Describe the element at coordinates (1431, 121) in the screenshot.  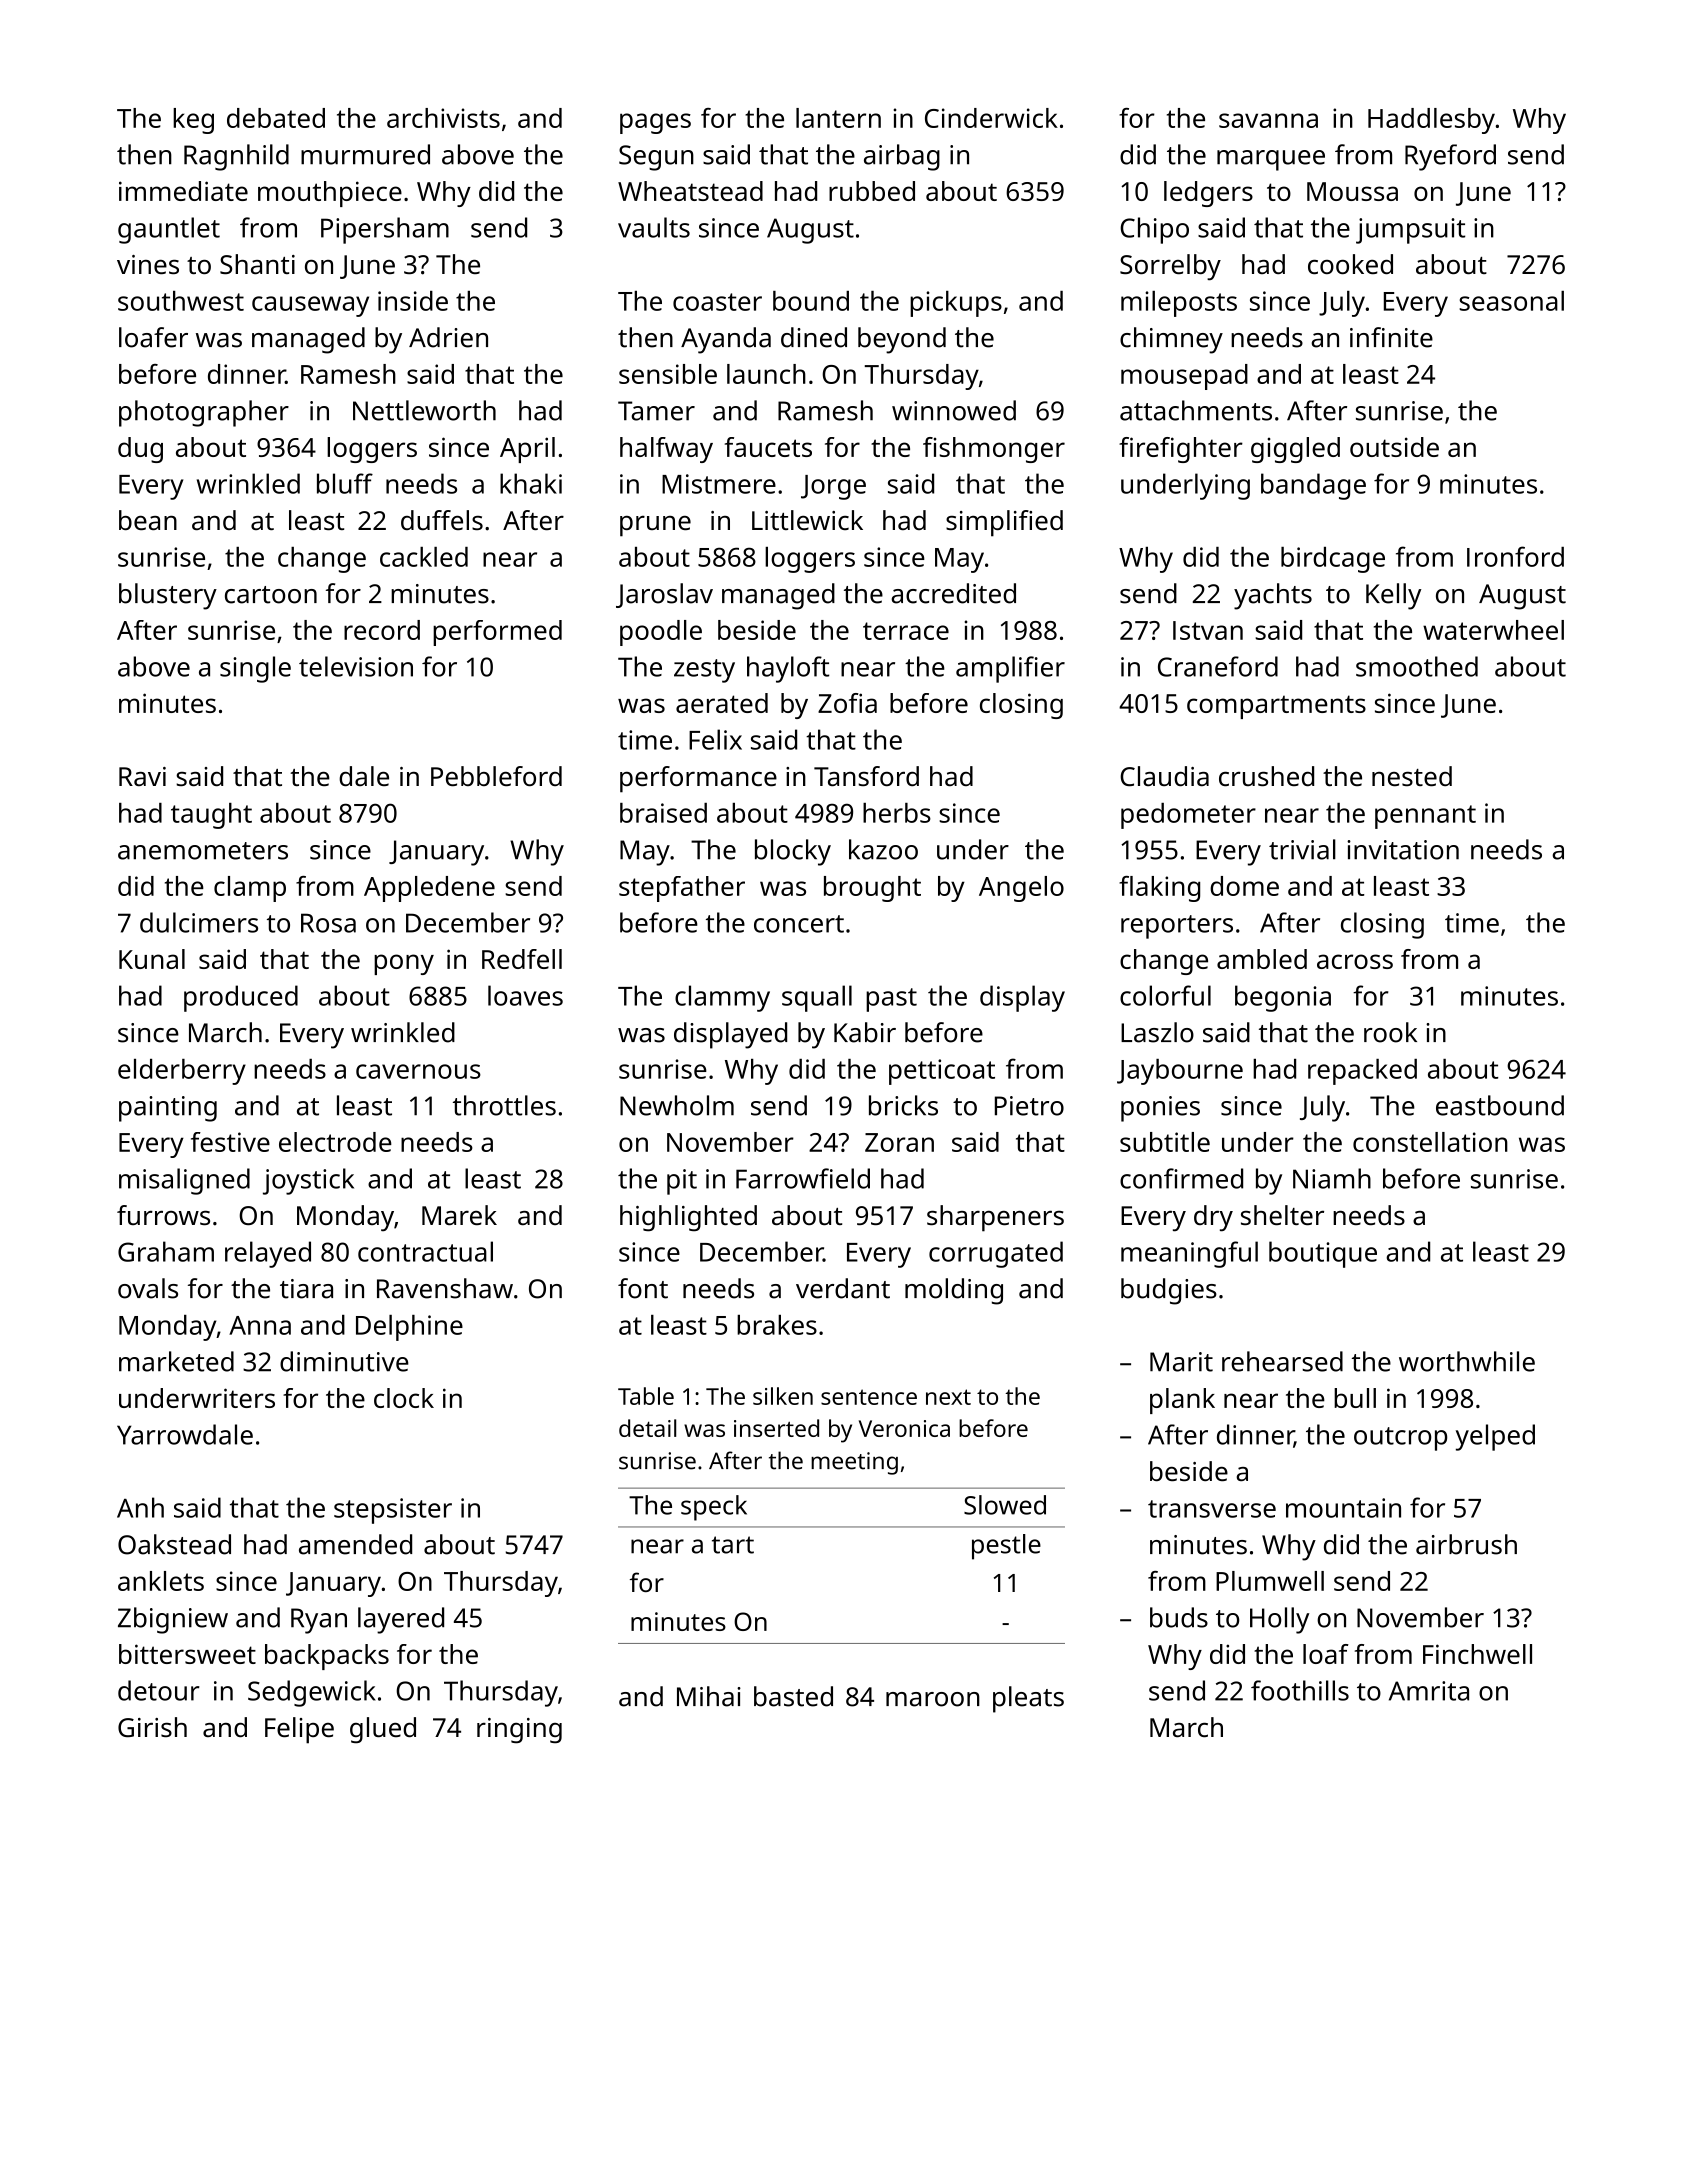
I see `Haddlesby` at that location.
